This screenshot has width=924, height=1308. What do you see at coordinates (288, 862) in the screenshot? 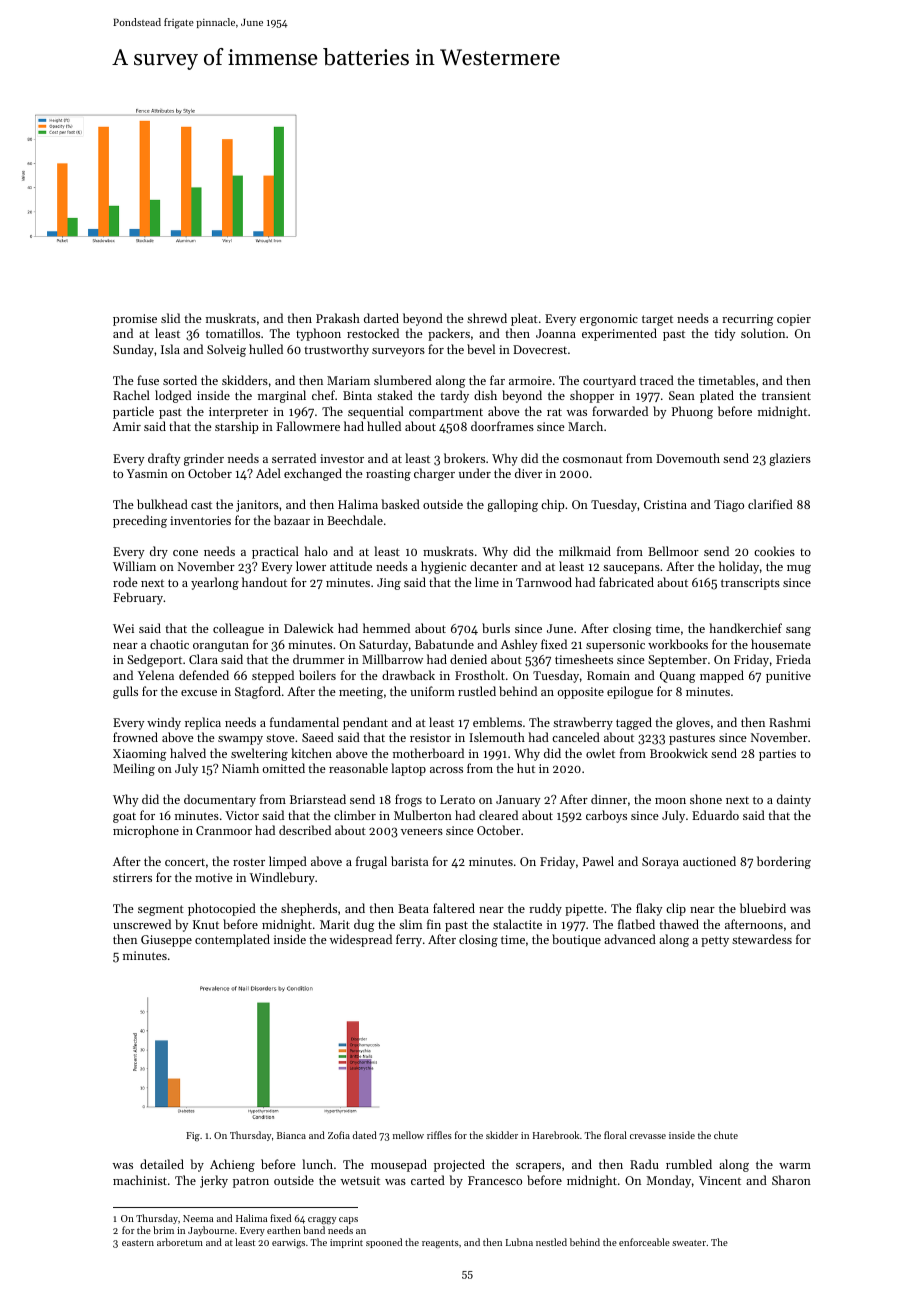
I see `limped` at bounding box center [288, 862].
